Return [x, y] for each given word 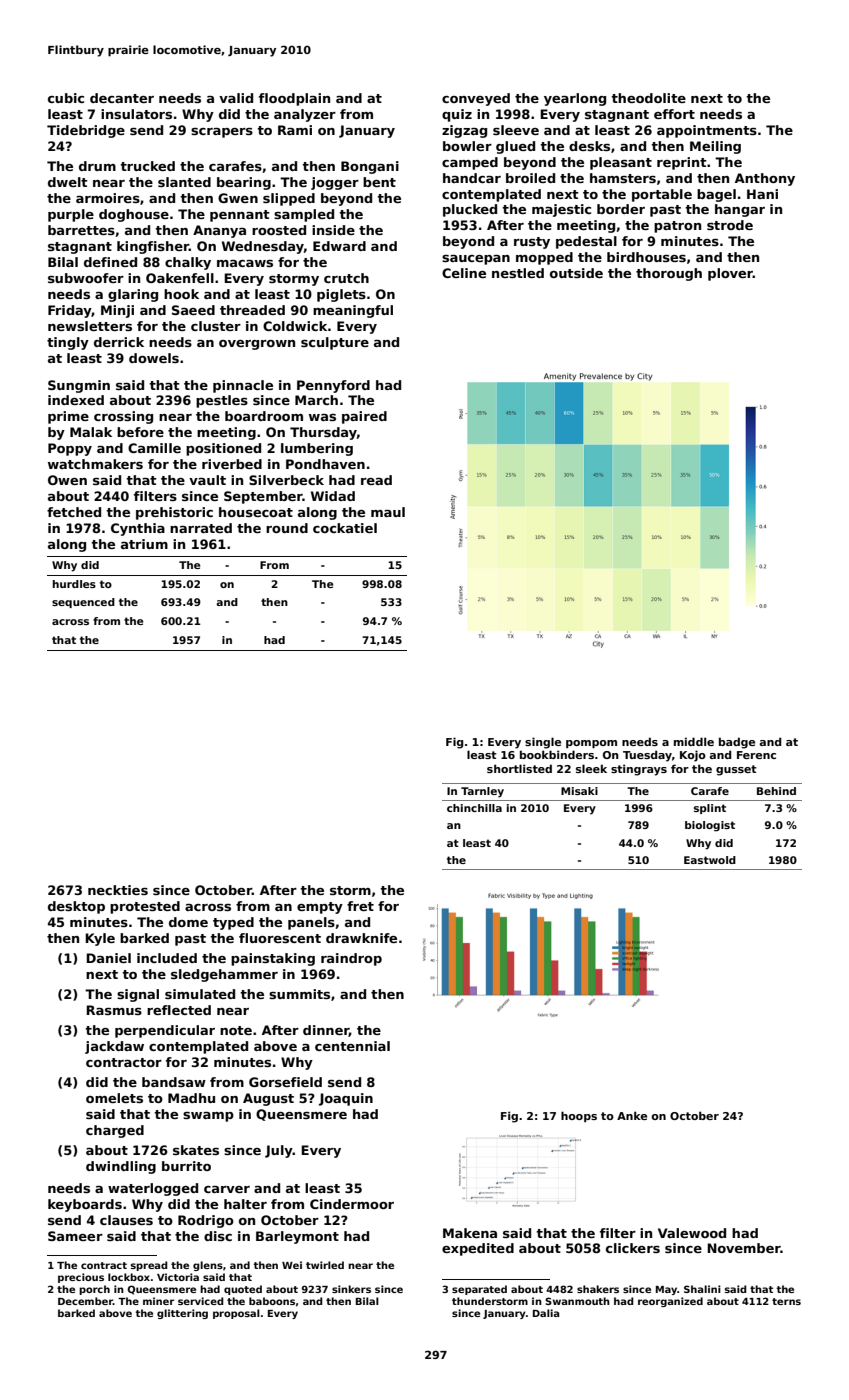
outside [576, 273]
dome [188, 922]
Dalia [546, 1313]
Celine [464, 273]
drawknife [361, 938]
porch [94, 1290]
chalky [188, 263]
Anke [632, 1115]
